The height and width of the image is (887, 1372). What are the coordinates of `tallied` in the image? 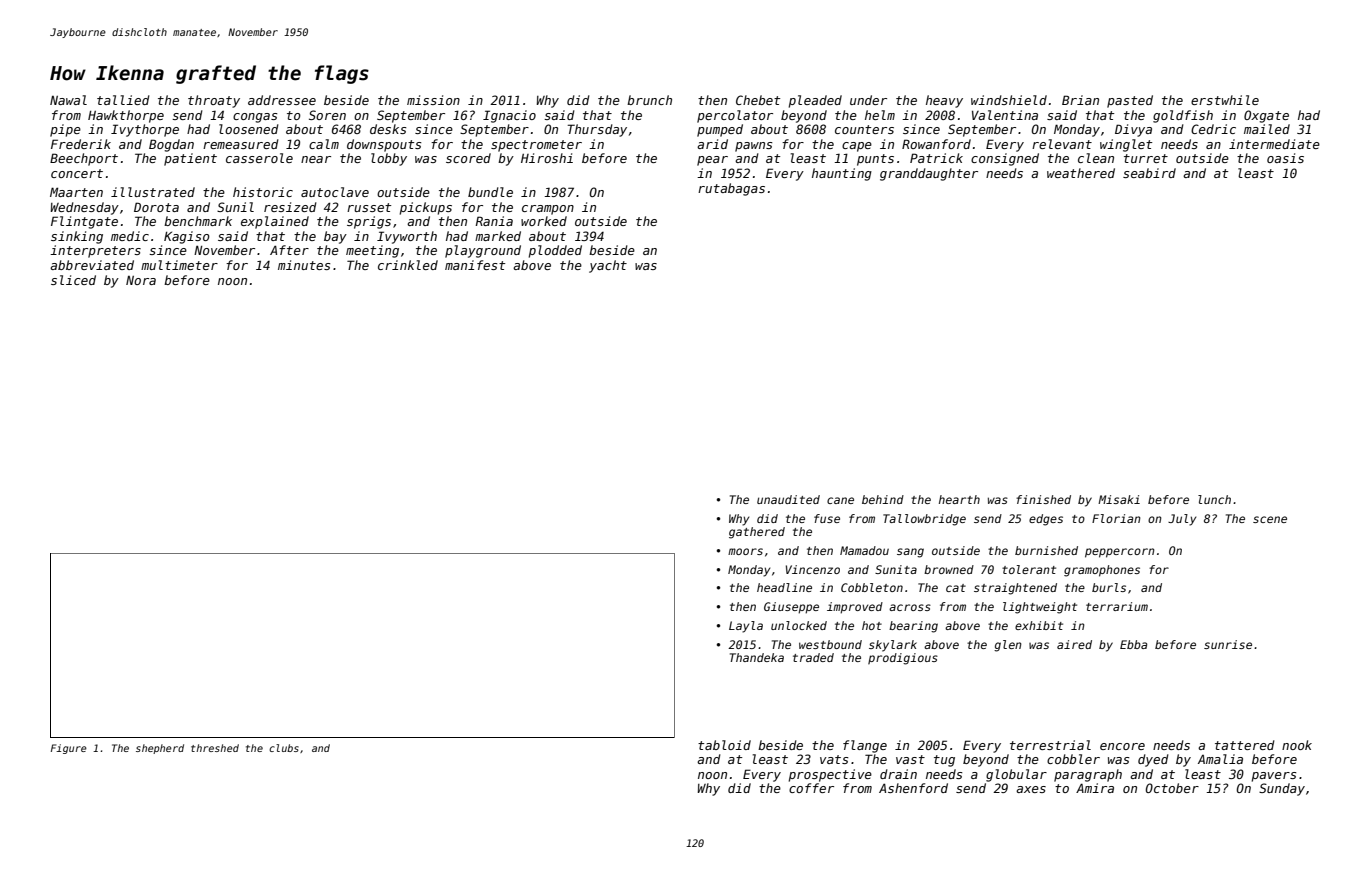 It's located at (123, 100).
